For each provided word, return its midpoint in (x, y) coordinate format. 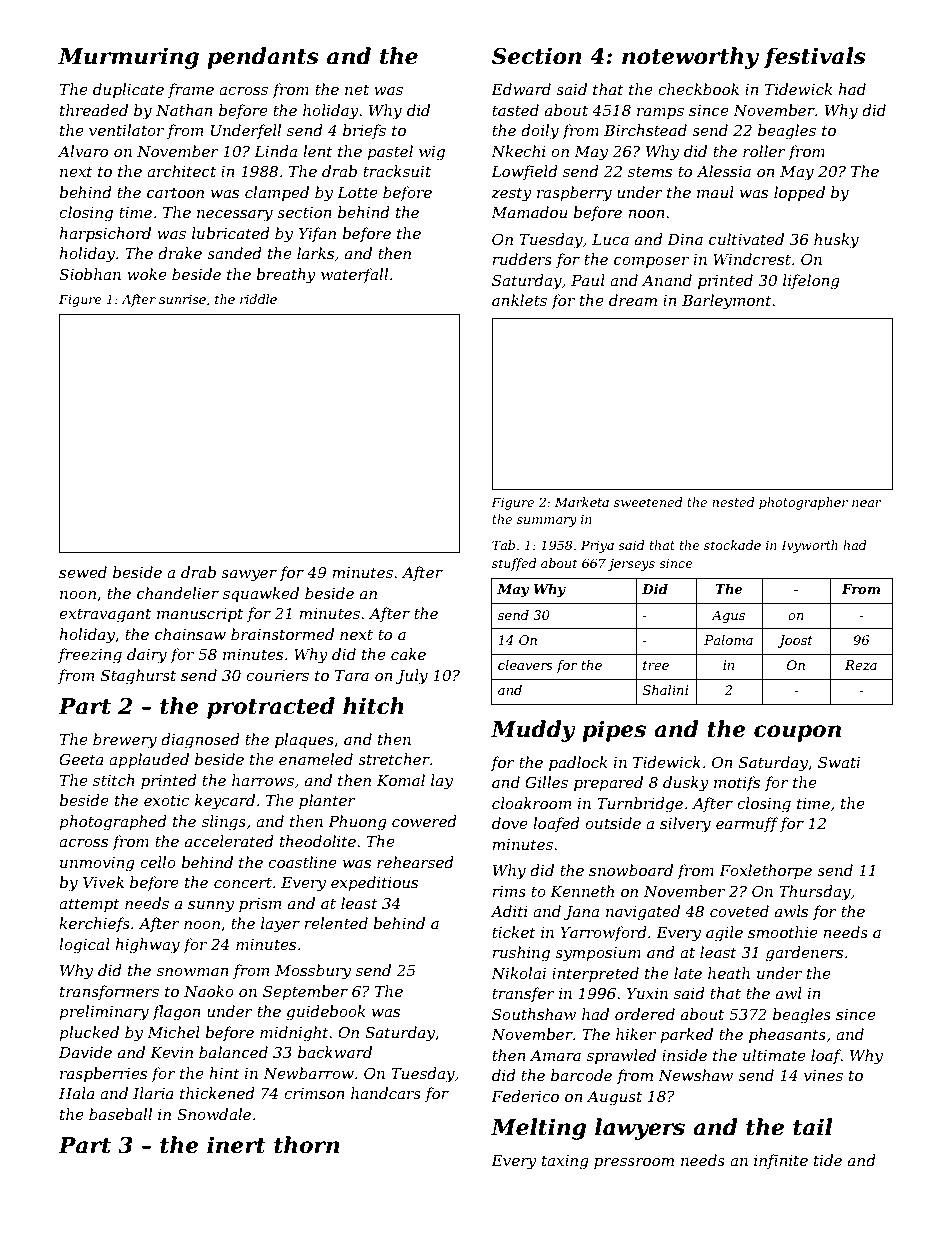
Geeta (81, 759)
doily (540, 132)
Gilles (546, 782)
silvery (685, 825)
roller (764, 151)
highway (147, 946)
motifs (737, 783)
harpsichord (105, 234)
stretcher (394, 759)
